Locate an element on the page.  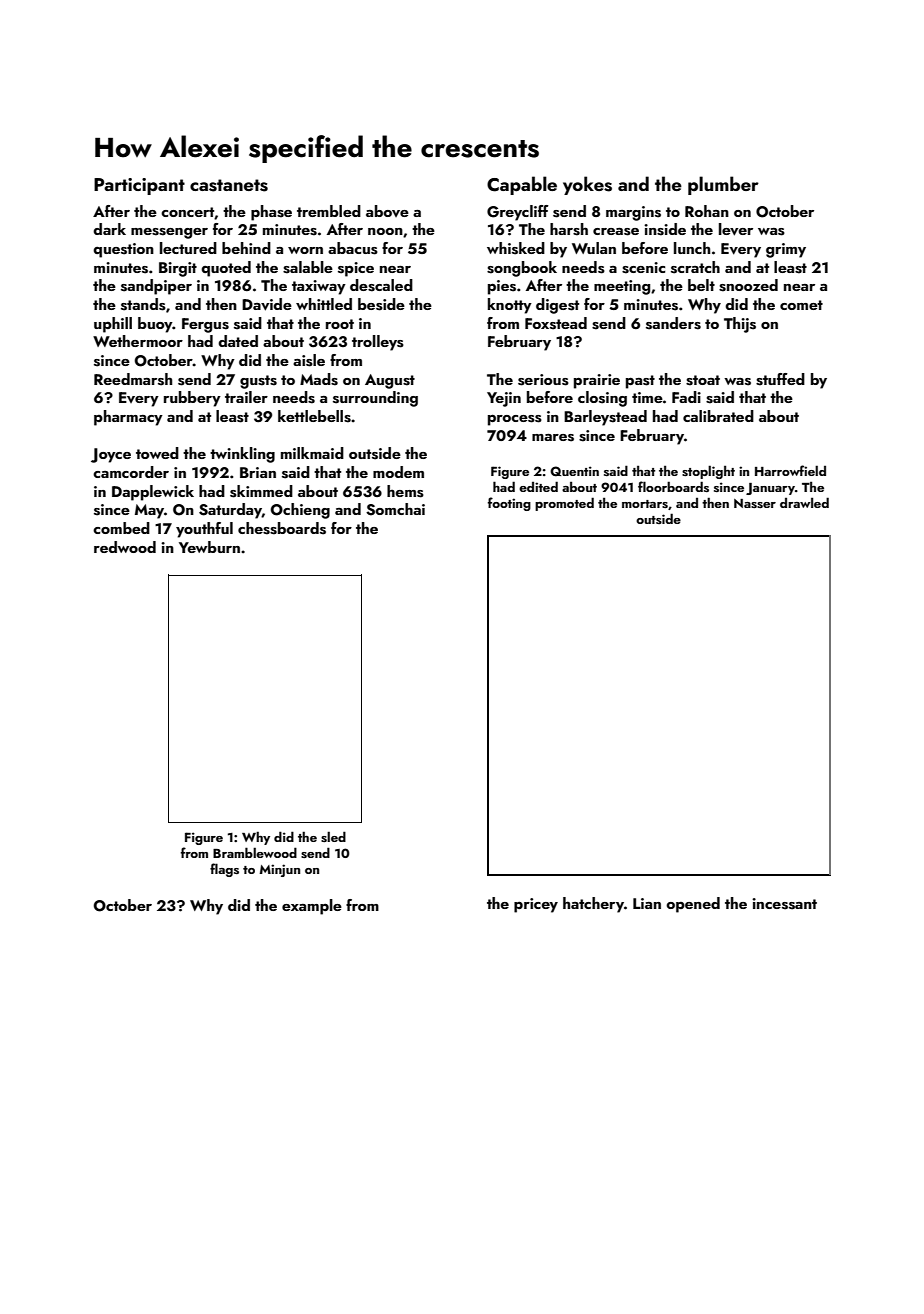
Mads is located at coordinates (319, 379).
